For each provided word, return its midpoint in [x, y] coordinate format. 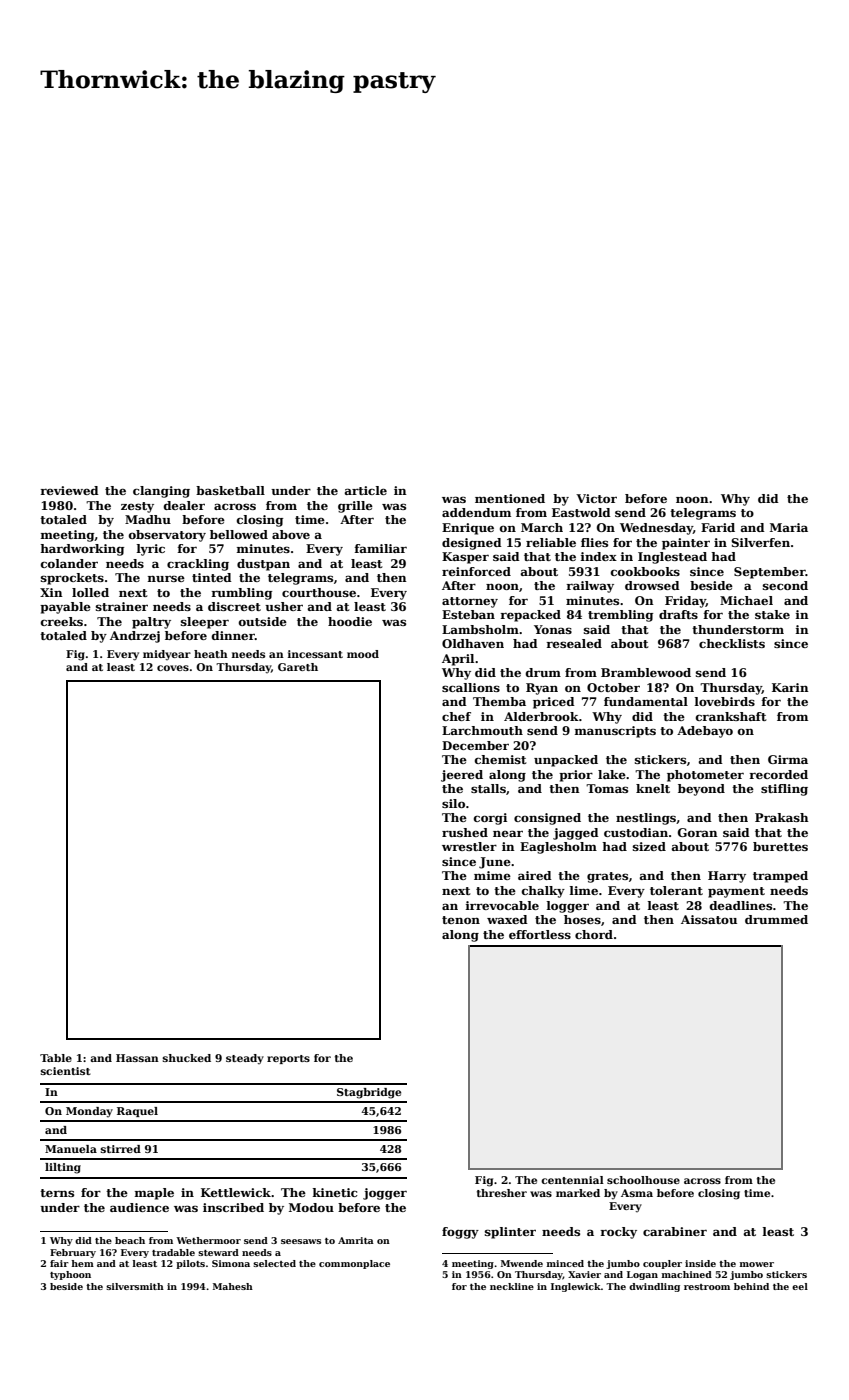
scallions [471, 687]
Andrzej [135, 637]
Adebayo [705, 732]
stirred [121, 1149]
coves [173, 668]
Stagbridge [369, 1093]
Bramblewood [646, 672]
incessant [315, 654]
